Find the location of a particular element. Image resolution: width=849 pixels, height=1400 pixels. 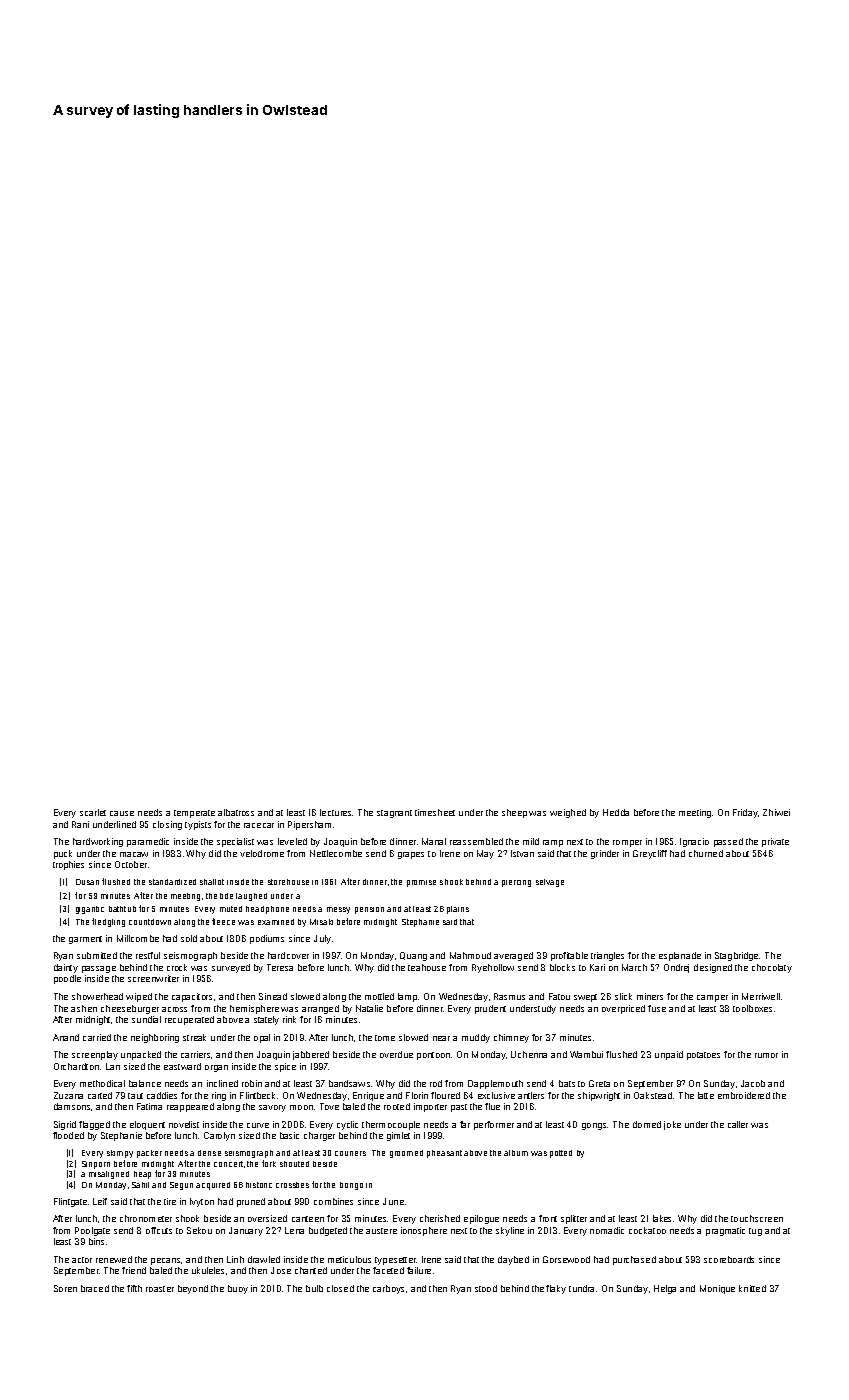

Orchardton is located at coordinates (76, 1066).
